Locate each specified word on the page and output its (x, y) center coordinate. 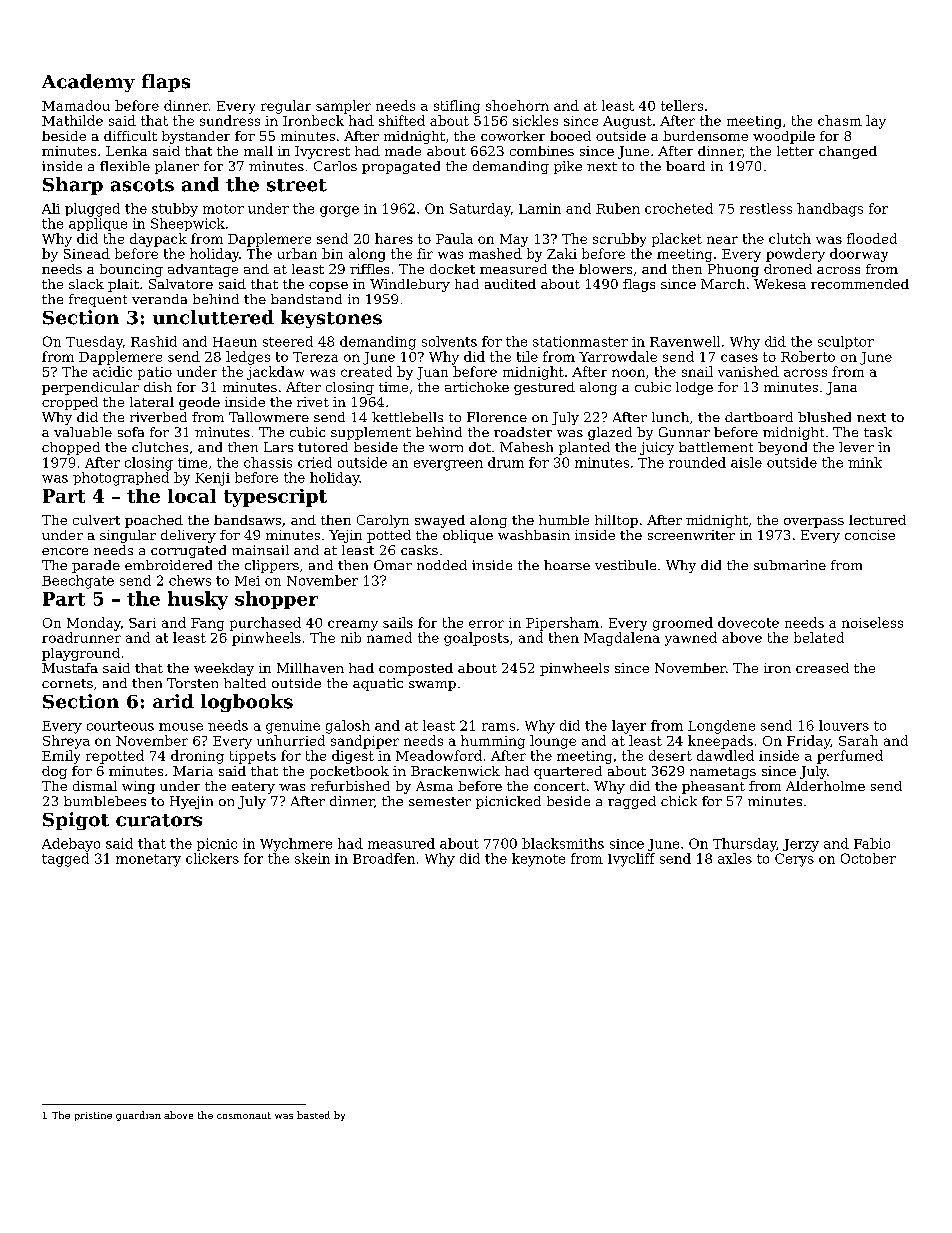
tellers (682, 105)
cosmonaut (244, 1115)
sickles (535, 120)
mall (258, 151)
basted (313, 1115)
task (878, 432)
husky (198, 600)
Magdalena (622, 639)
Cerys (794, 860)
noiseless (872, 622)
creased (822, 668)
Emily (61, 757)
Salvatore (181, 284)
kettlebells (407, 417)
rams (498, 727)
